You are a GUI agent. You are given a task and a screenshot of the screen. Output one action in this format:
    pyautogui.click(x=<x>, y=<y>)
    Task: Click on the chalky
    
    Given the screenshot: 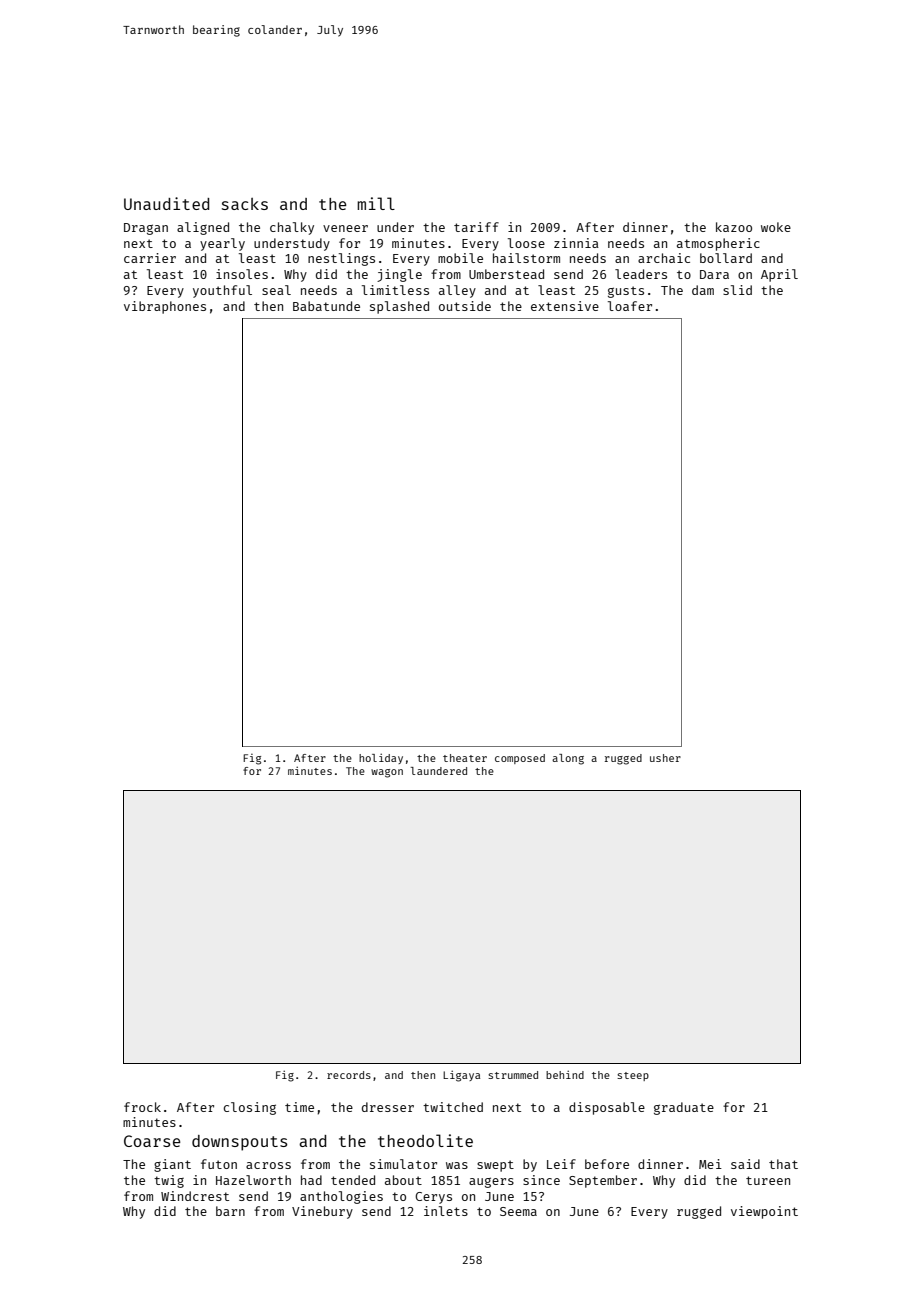 What is the action you would take?
    pyautogui.click(x=292, y=228)
